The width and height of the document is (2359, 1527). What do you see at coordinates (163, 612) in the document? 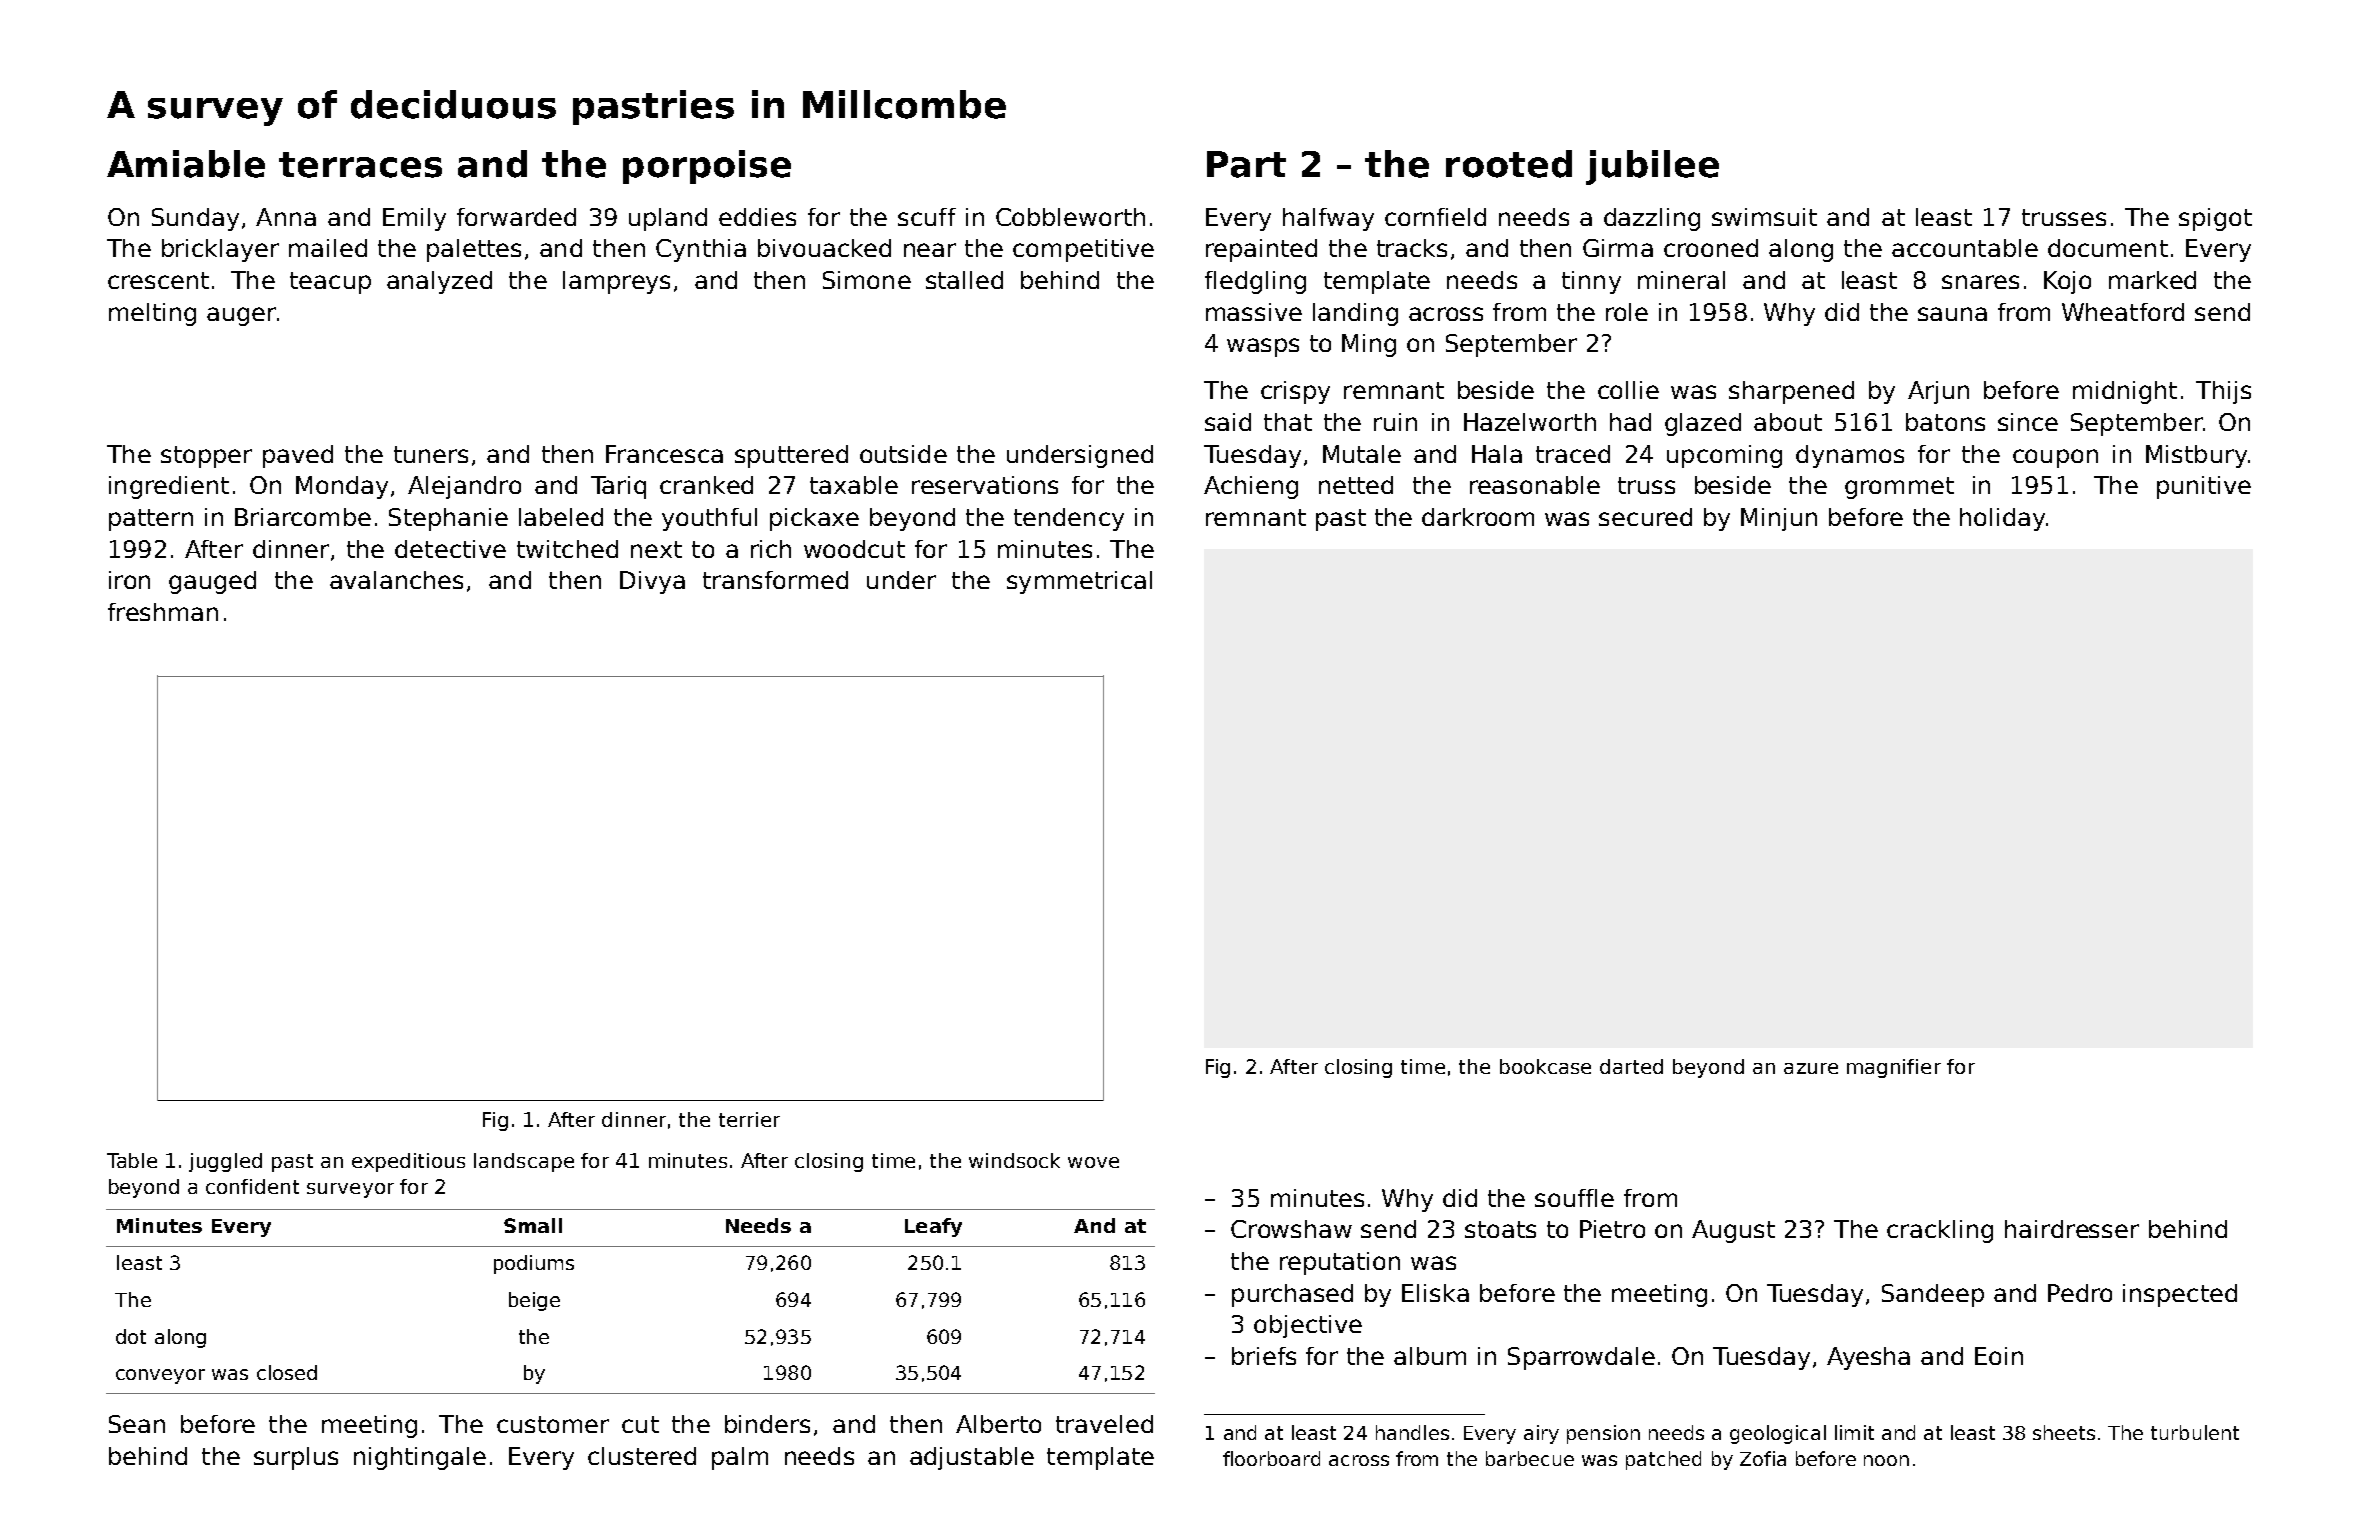
I see `freshman` at bounding box center [163, 612].
